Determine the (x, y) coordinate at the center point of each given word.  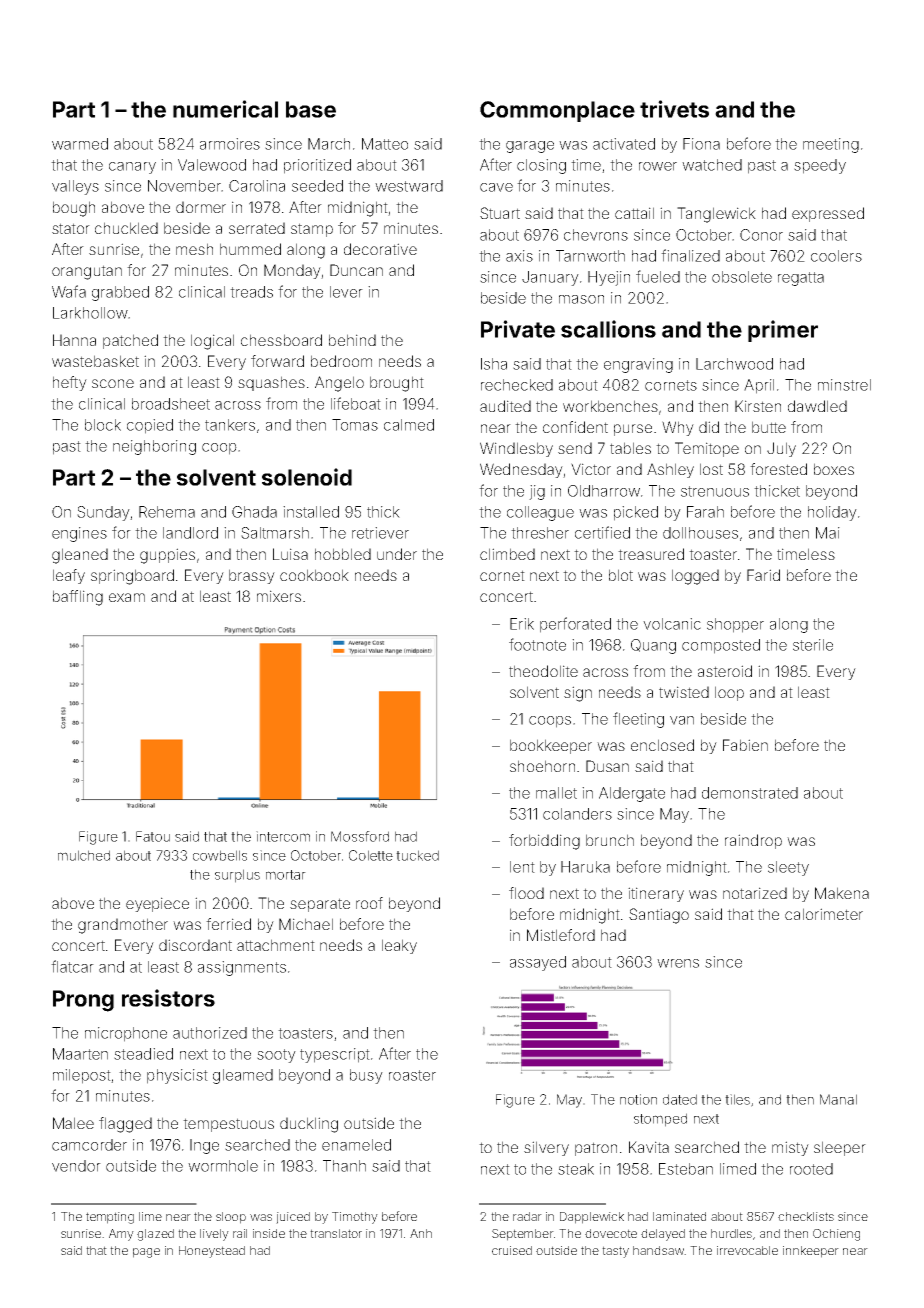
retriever (380, 533)
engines (79, 534)
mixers (279, 596)
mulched (84, 855)
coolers (836, 256)
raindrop (753, 841)
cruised (512, 1250)
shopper (735, 625)
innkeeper (811, 1252)
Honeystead (212, 1252)
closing (541, 166)
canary (132, 168)
